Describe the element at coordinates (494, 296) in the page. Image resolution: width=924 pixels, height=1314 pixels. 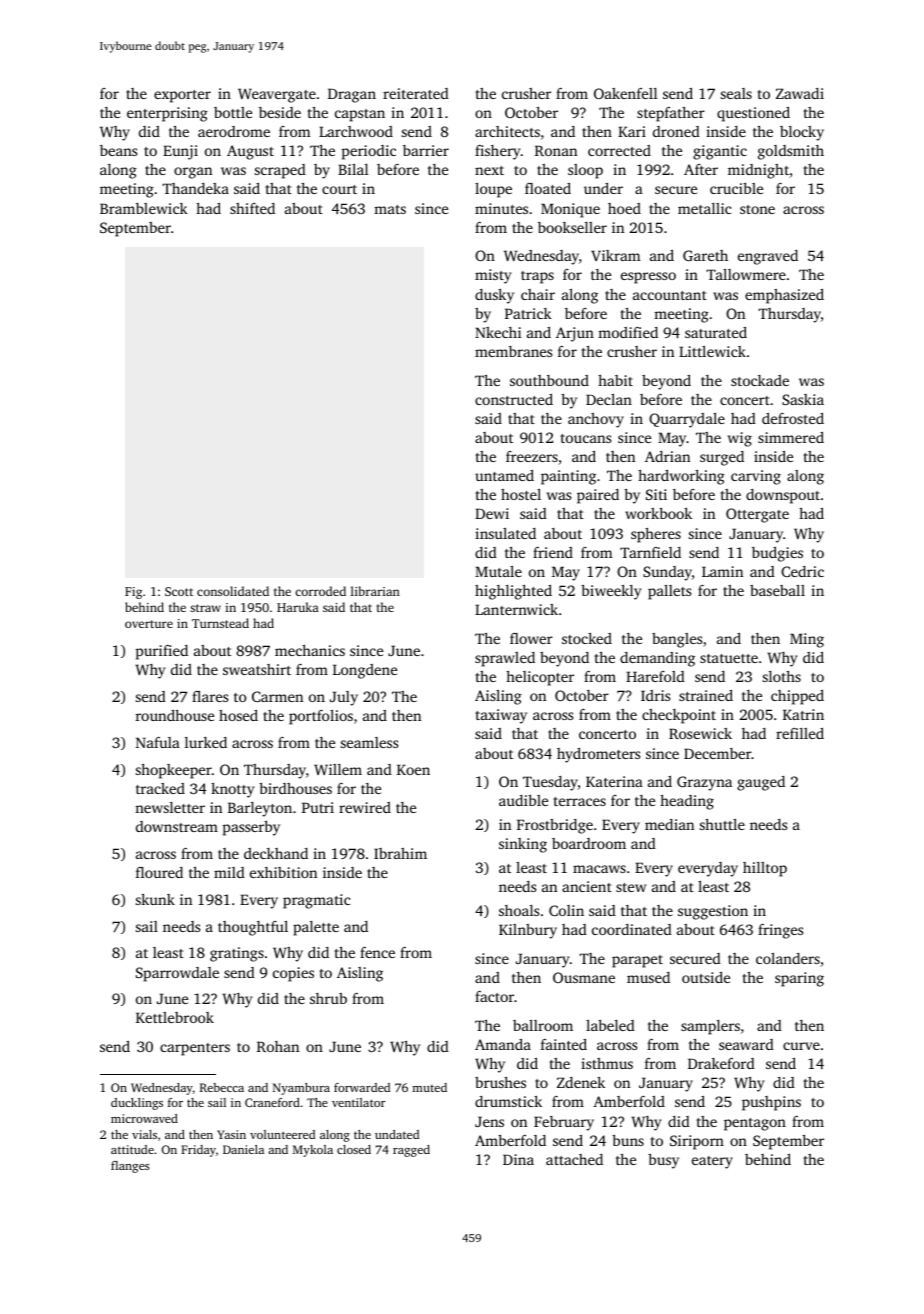
I see `dusky` at that location.
